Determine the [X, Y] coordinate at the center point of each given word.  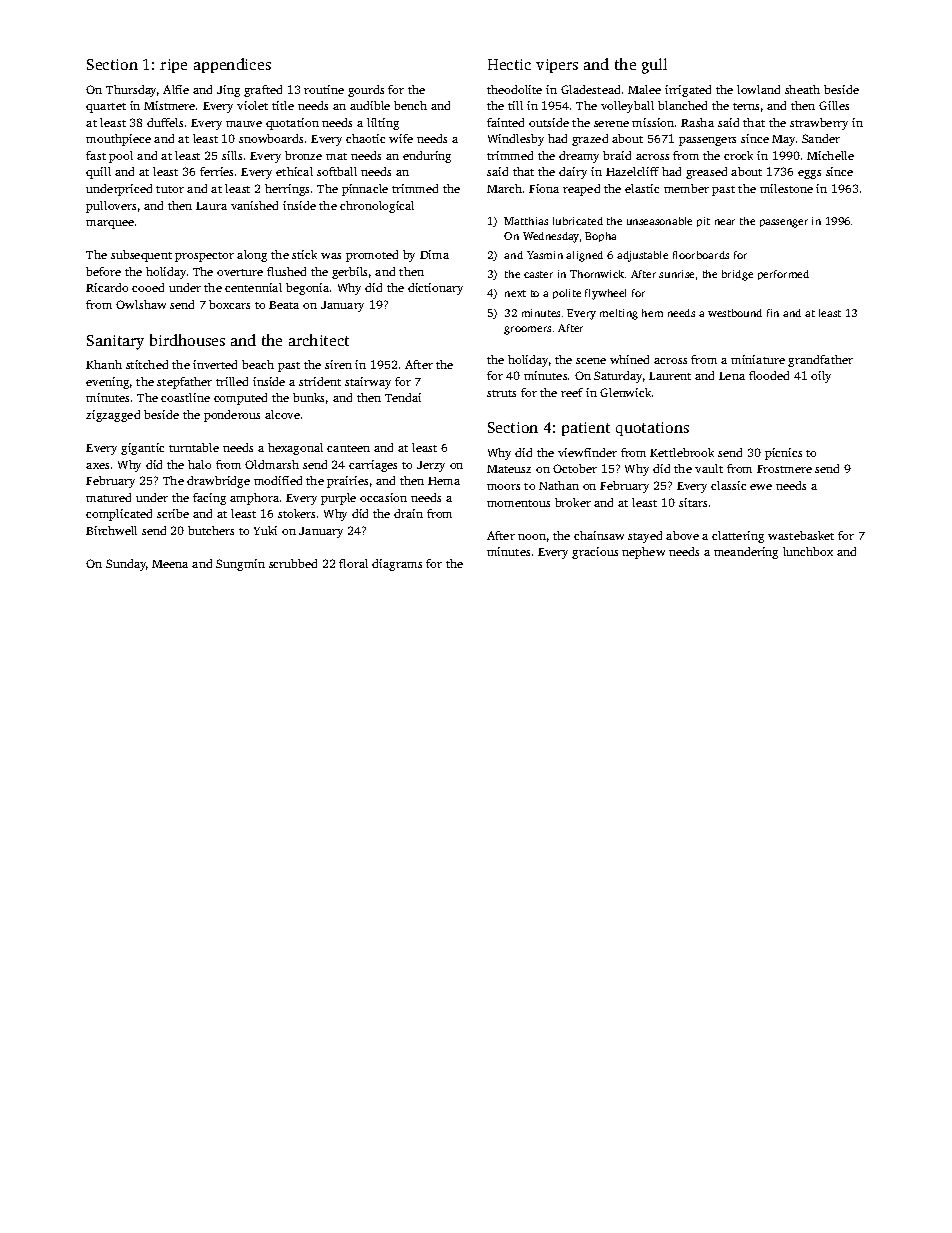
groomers [527, 330]
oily [821, 377]
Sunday [126, 565]
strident [320, 381]
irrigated [688, 91]
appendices [232, 65]
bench [410, 105]
